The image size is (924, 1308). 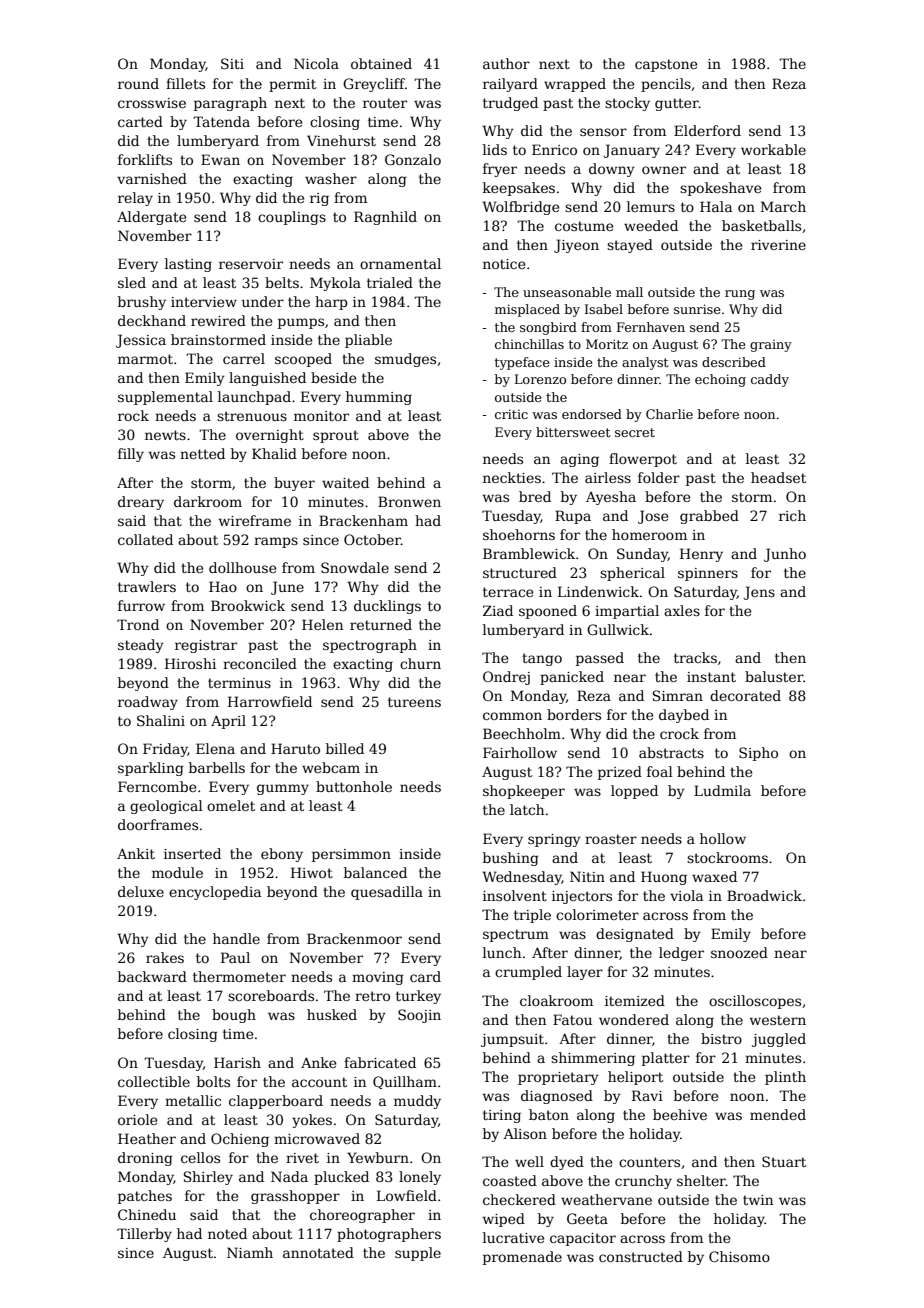 What do you see at coordinates (250, 1252) in the image?
I see `Niamh` at bounding box center [250, 1252].
